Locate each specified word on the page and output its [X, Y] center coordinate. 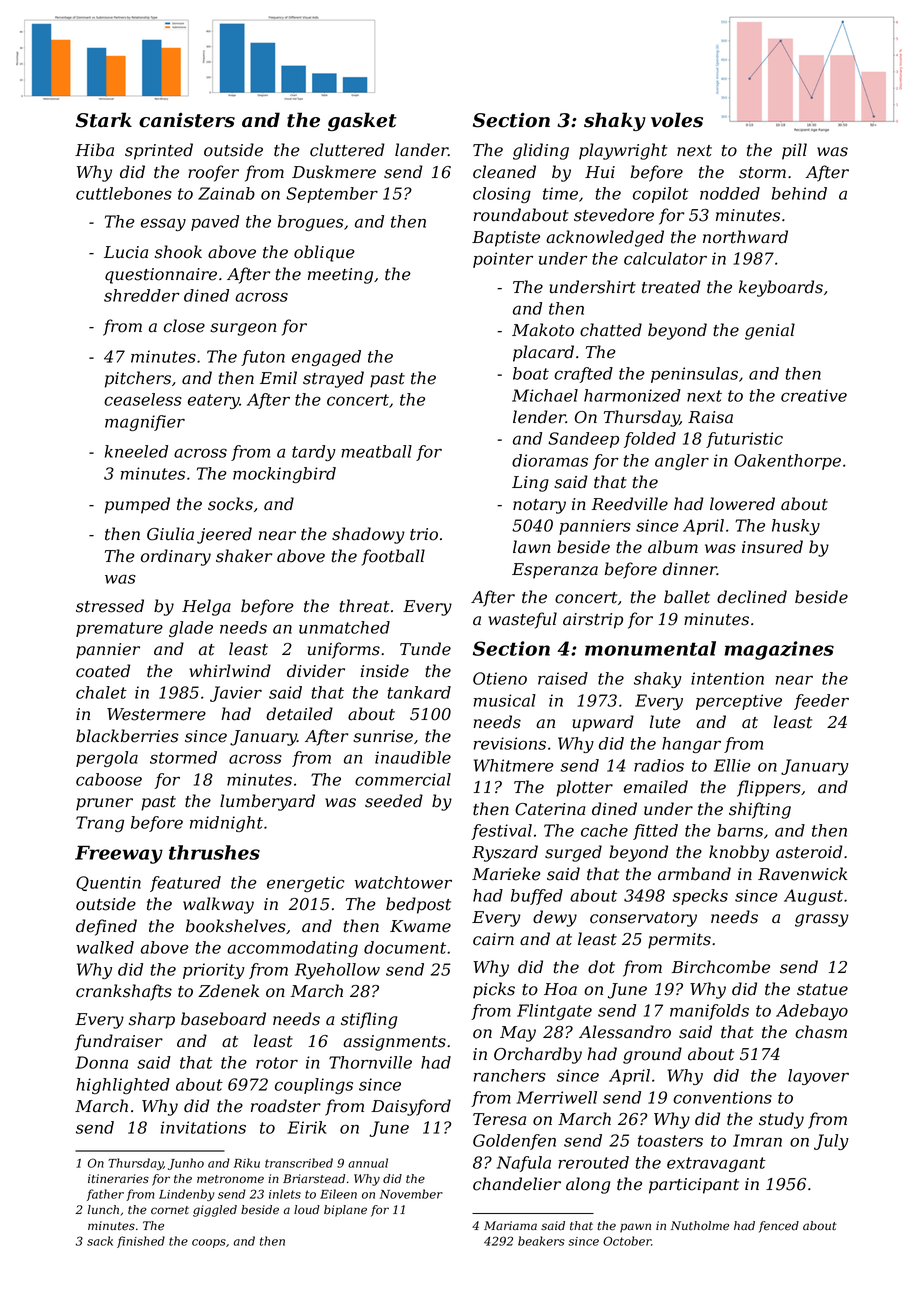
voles [677, 120]
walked [105, 947]
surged [573, 853]
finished [141, 1242]
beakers [541, 1241]
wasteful [523, 620]
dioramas [550, 460]
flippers [769, 788]
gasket [362, 121]
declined [752, 597]
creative [814, 395]
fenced [779, 1227]
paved [215, 223]
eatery [214, 401]
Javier [236, 694]
